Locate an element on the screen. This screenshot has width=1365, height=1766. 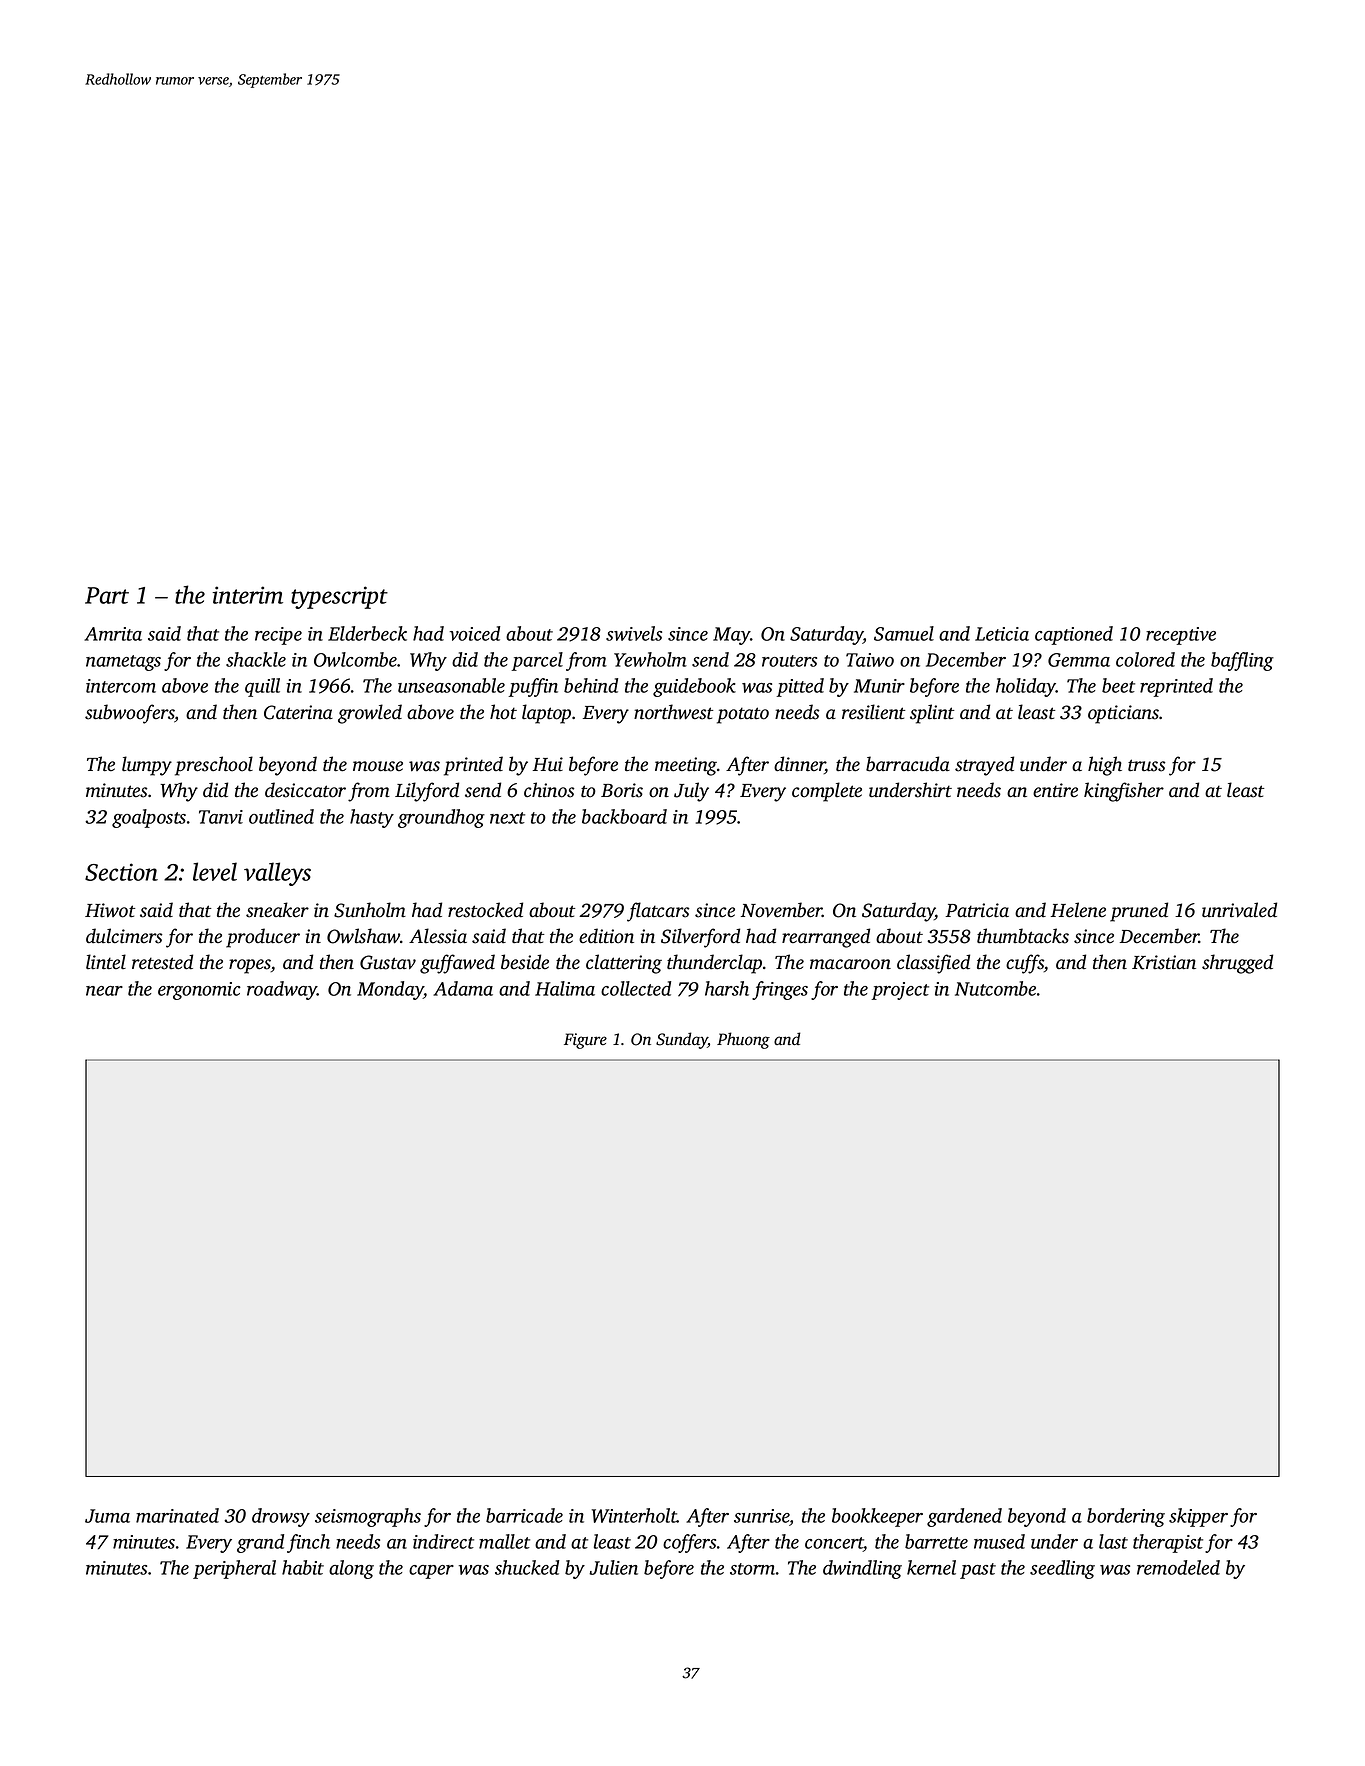
Part is located at coordinates (107, 595).
